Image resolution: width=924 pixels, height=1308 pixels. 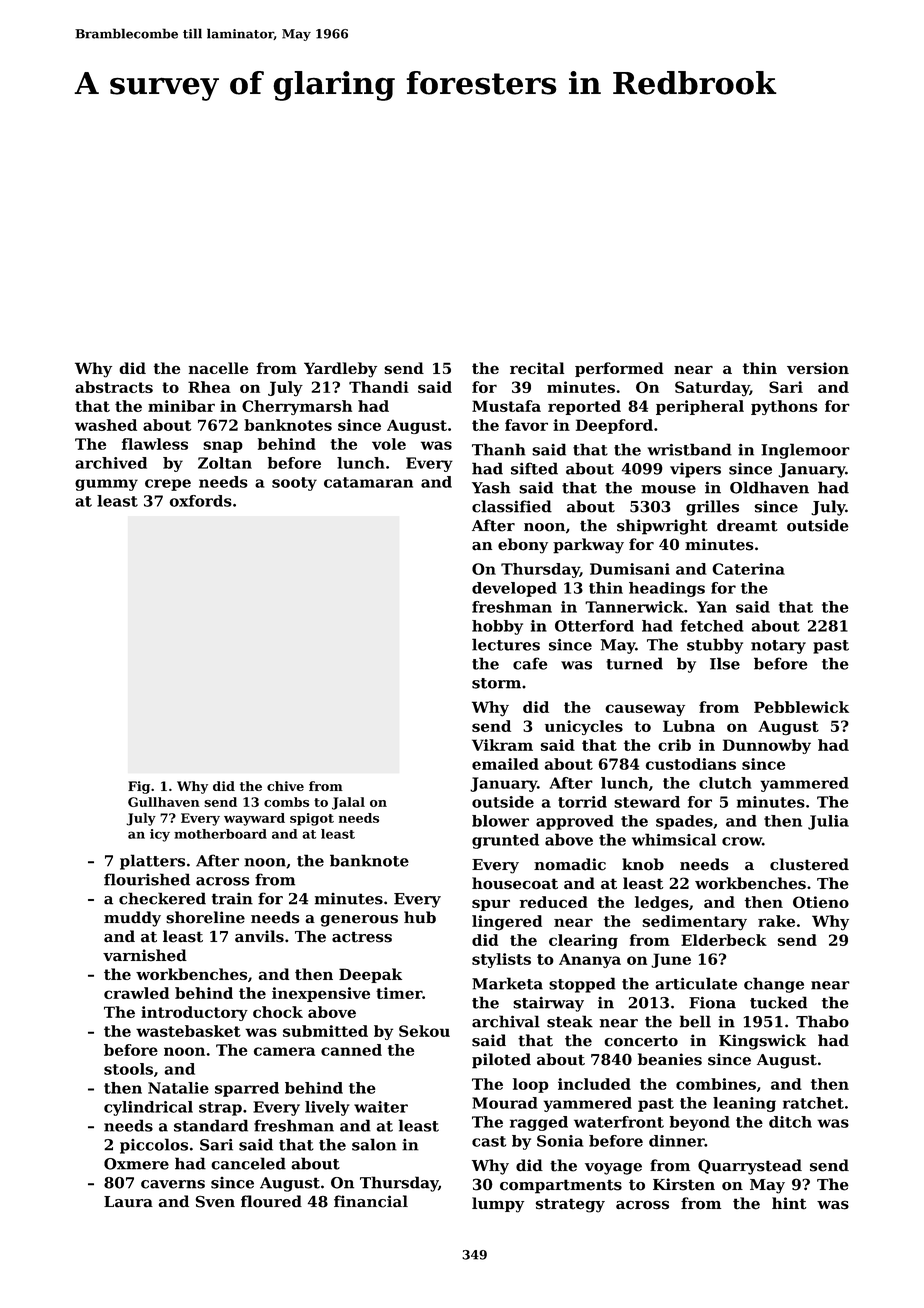 What do you see at coordinates (789, 1203) in the screenshot?
I see `hint` at bounding box center [789, 1203].
